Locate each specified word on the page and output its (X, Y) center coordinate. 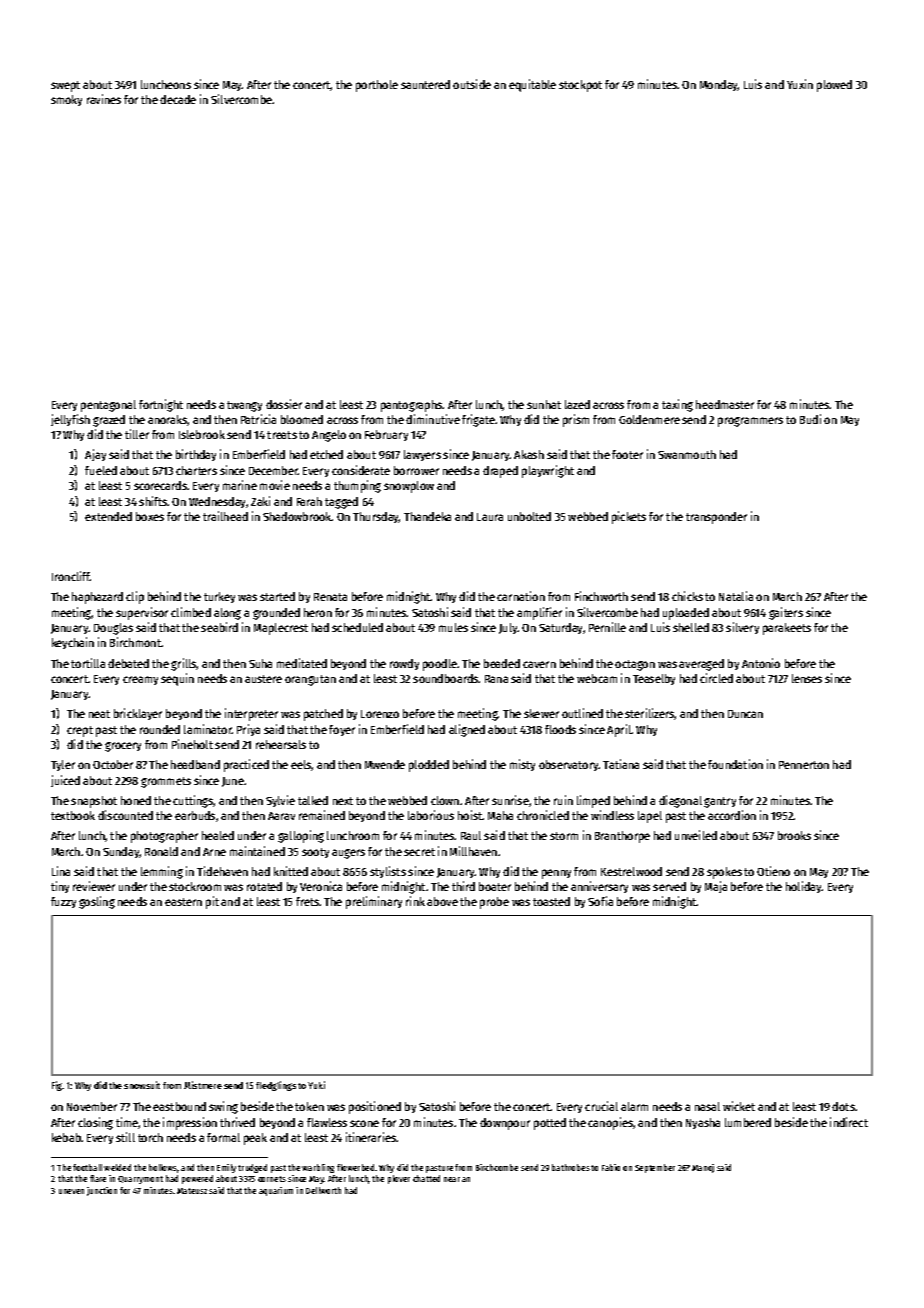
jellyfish (70, 420)
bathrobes (571, 1167)
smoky (66, 100)
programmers (750, 422)
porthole (377, 86)
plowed (834, 86)
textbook (73, 815)
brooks (794, 835)
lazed (577, 404)
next (343, 801)
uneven (71, 1191)
